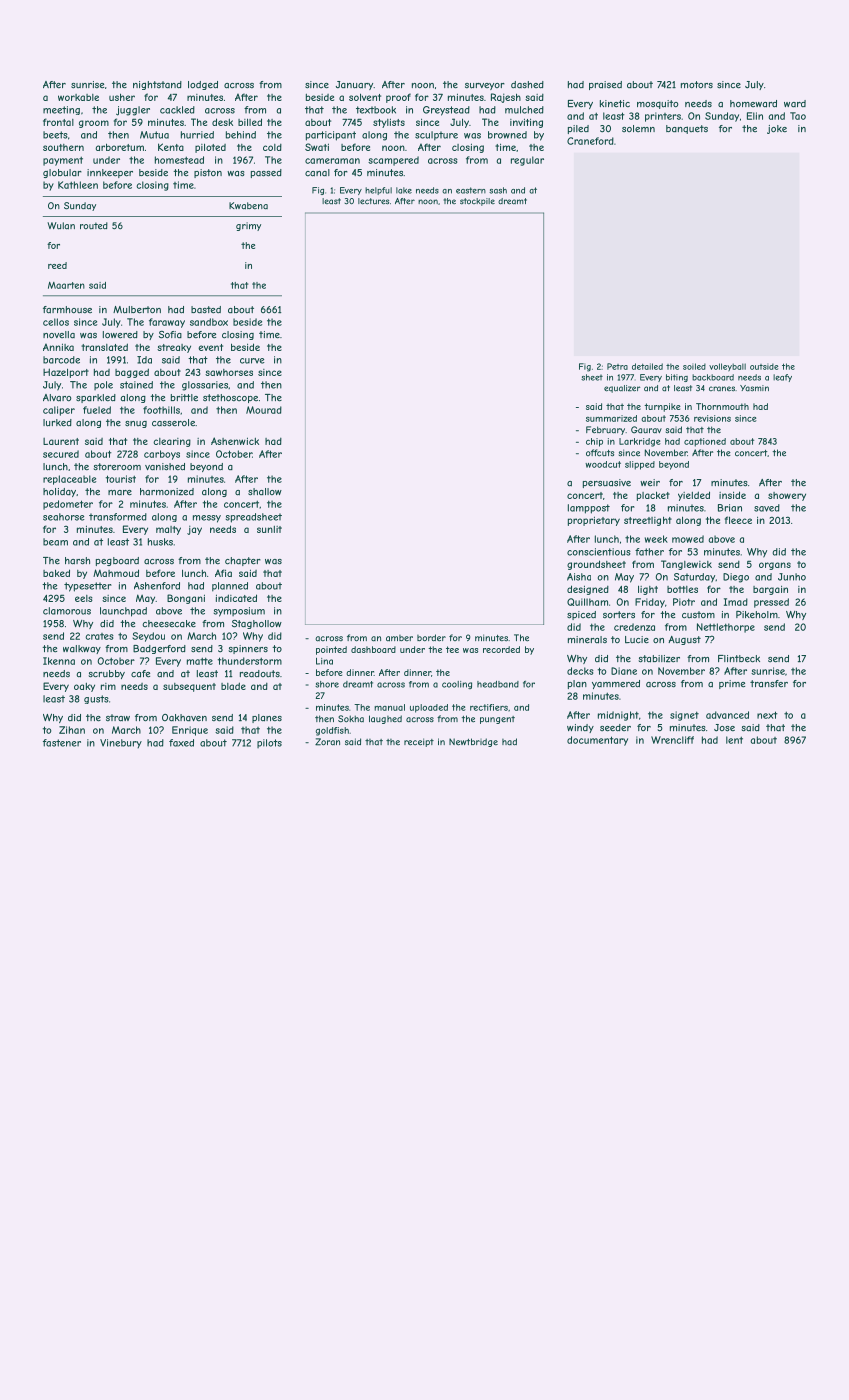  Describe the element at coordinates (647, 366) in the page. I see `detailed` at that location.
